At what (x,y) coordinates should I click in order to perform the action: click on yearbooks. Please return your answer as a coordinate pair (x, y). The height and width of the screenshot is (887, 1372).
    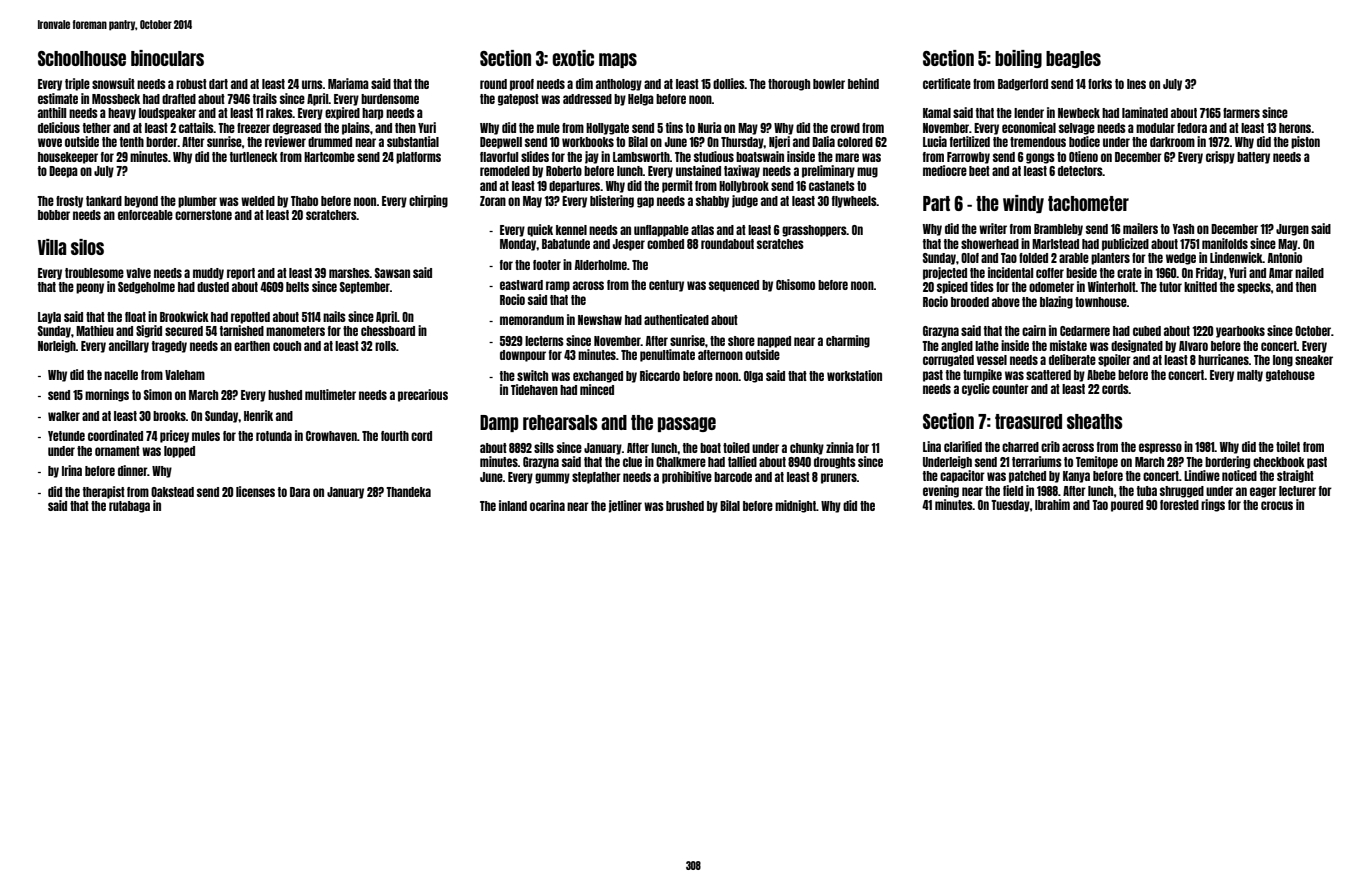
    Looking at the image, I should click on (1240, 332).
